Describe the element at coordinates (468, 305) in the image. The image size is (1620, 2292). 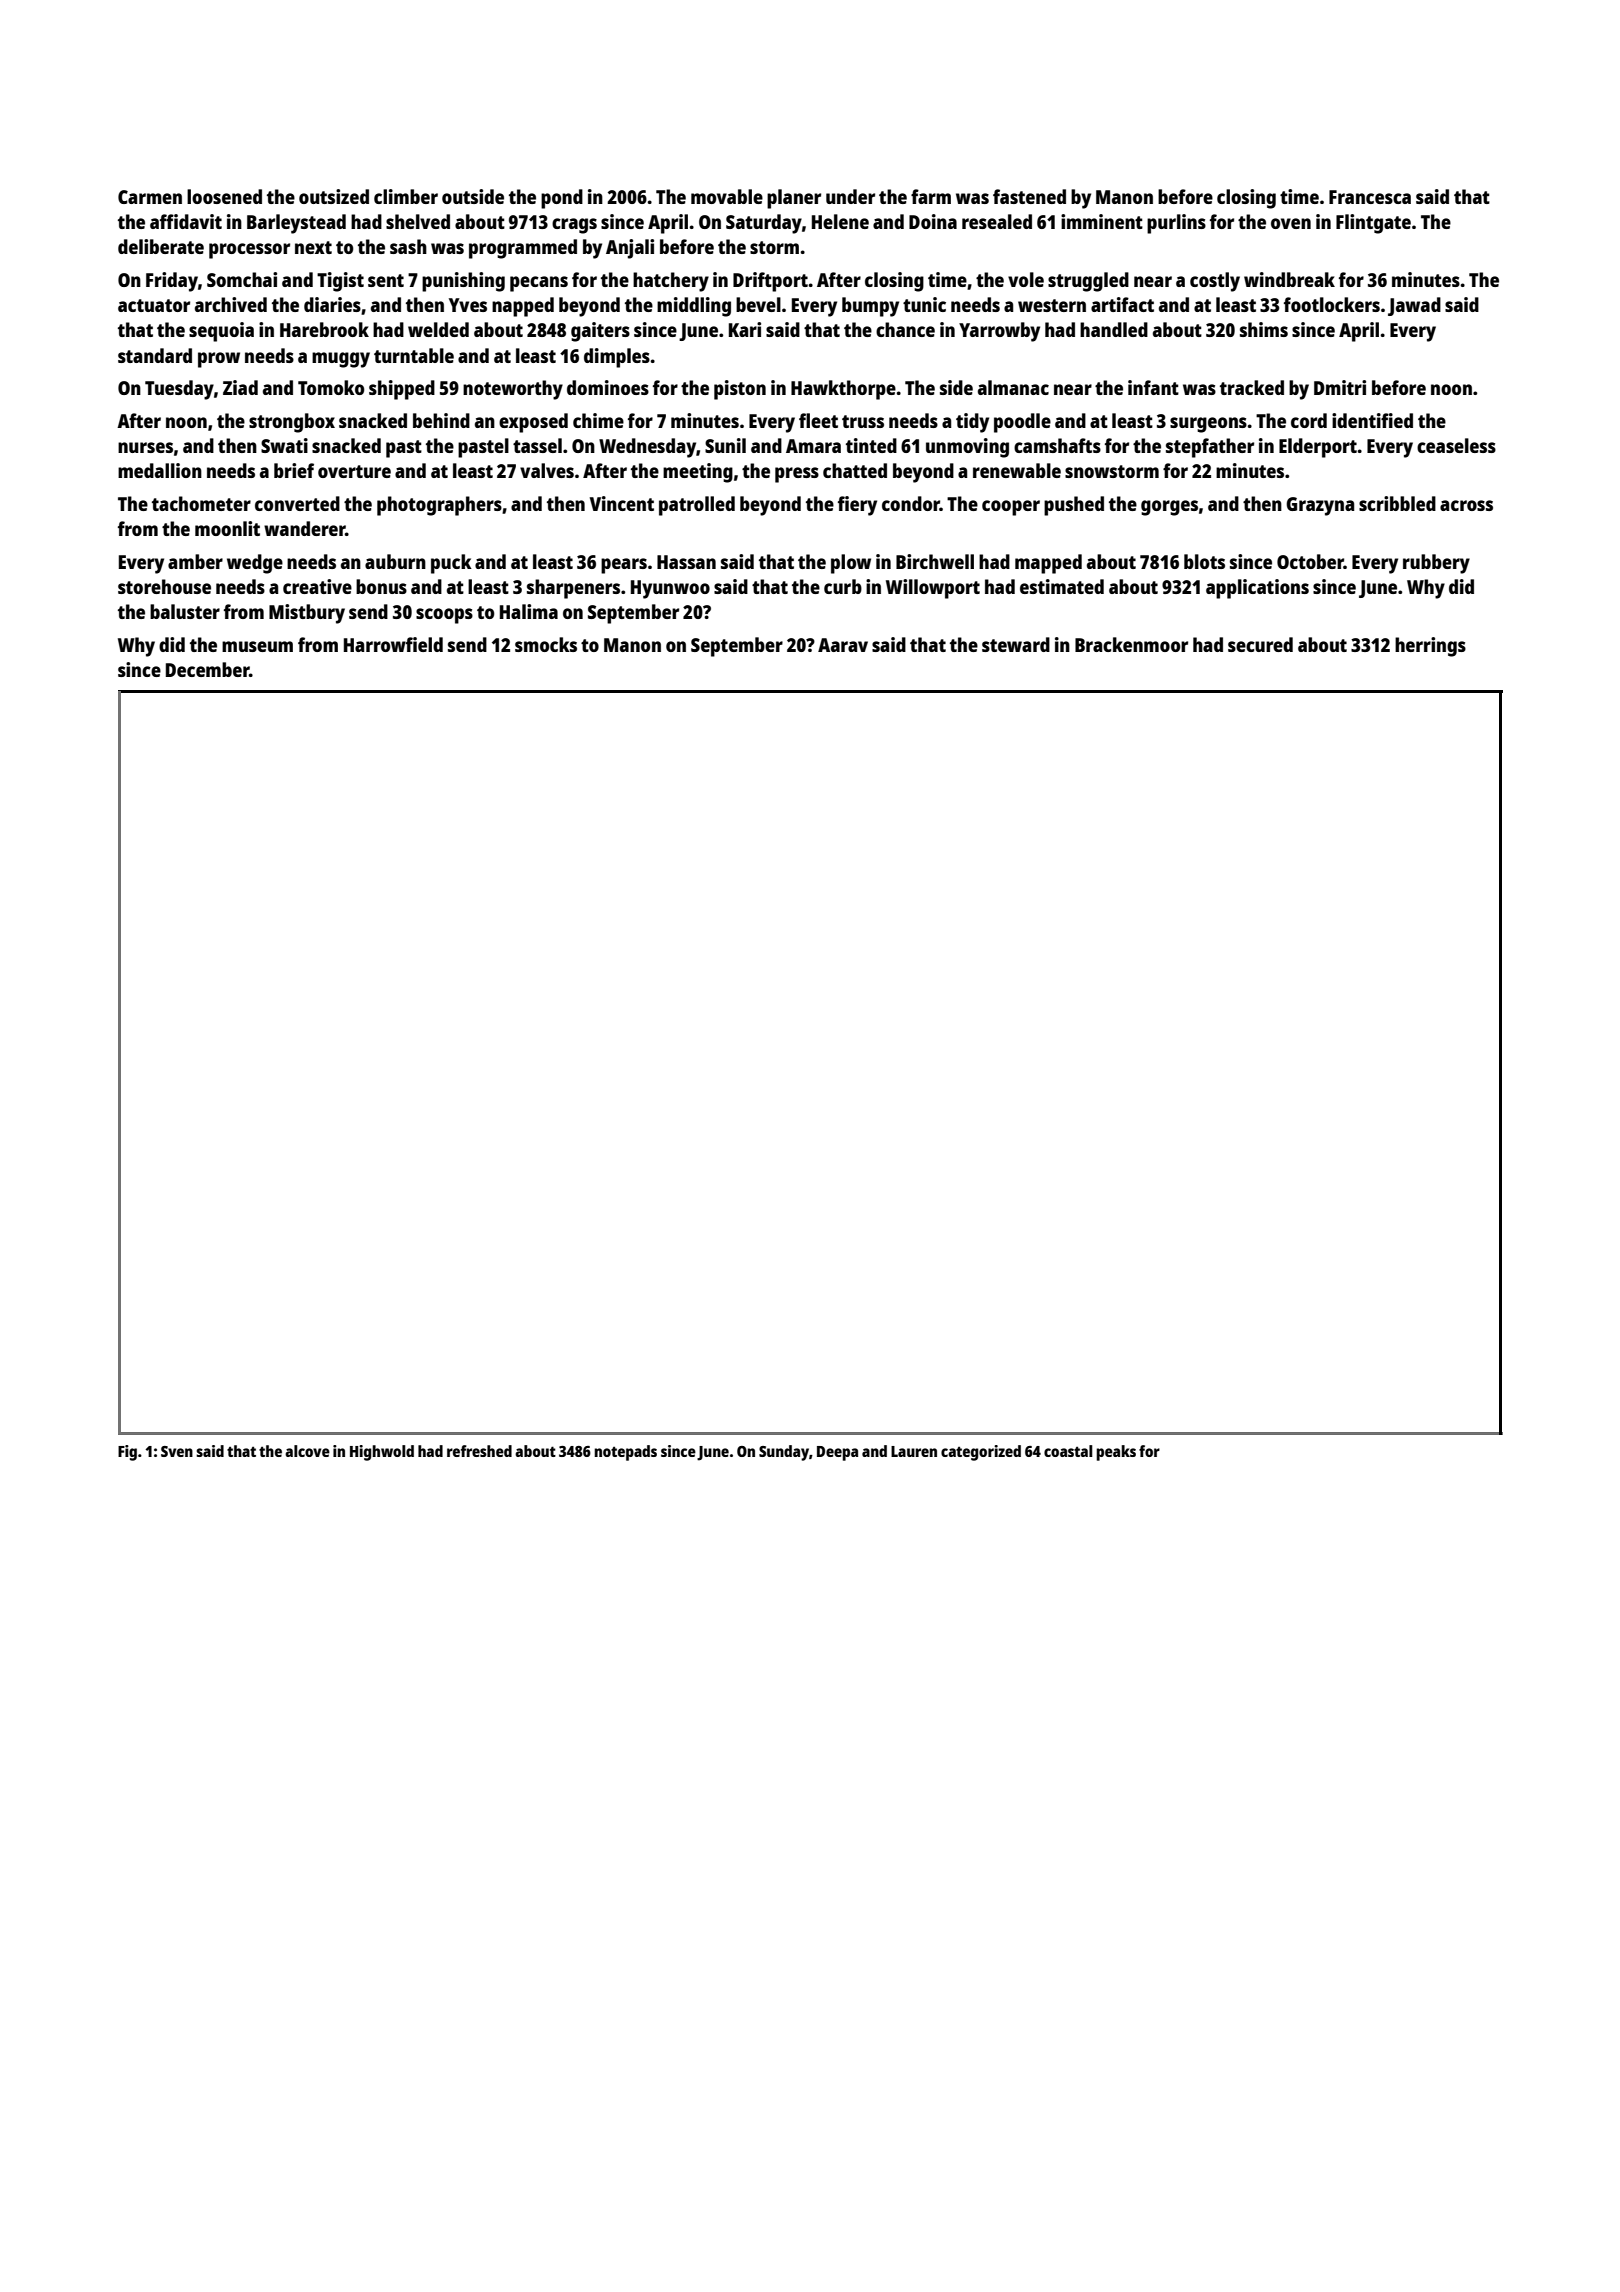
I see `Yves` at that location.
